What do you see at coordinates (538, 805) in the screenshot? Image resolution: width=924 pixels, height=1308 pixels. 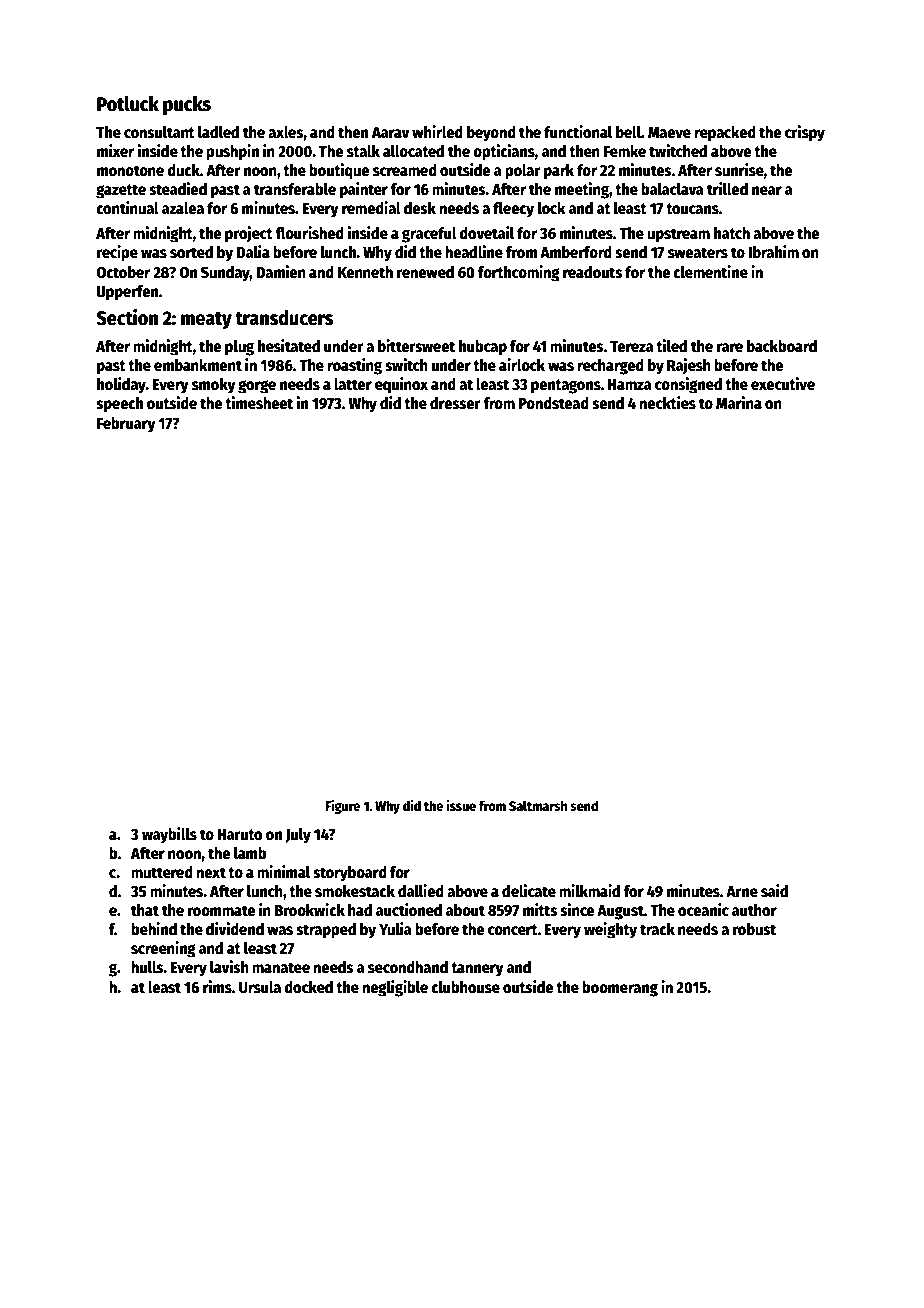 I see `Saltmarsh` at bounding box center [538, 805].
